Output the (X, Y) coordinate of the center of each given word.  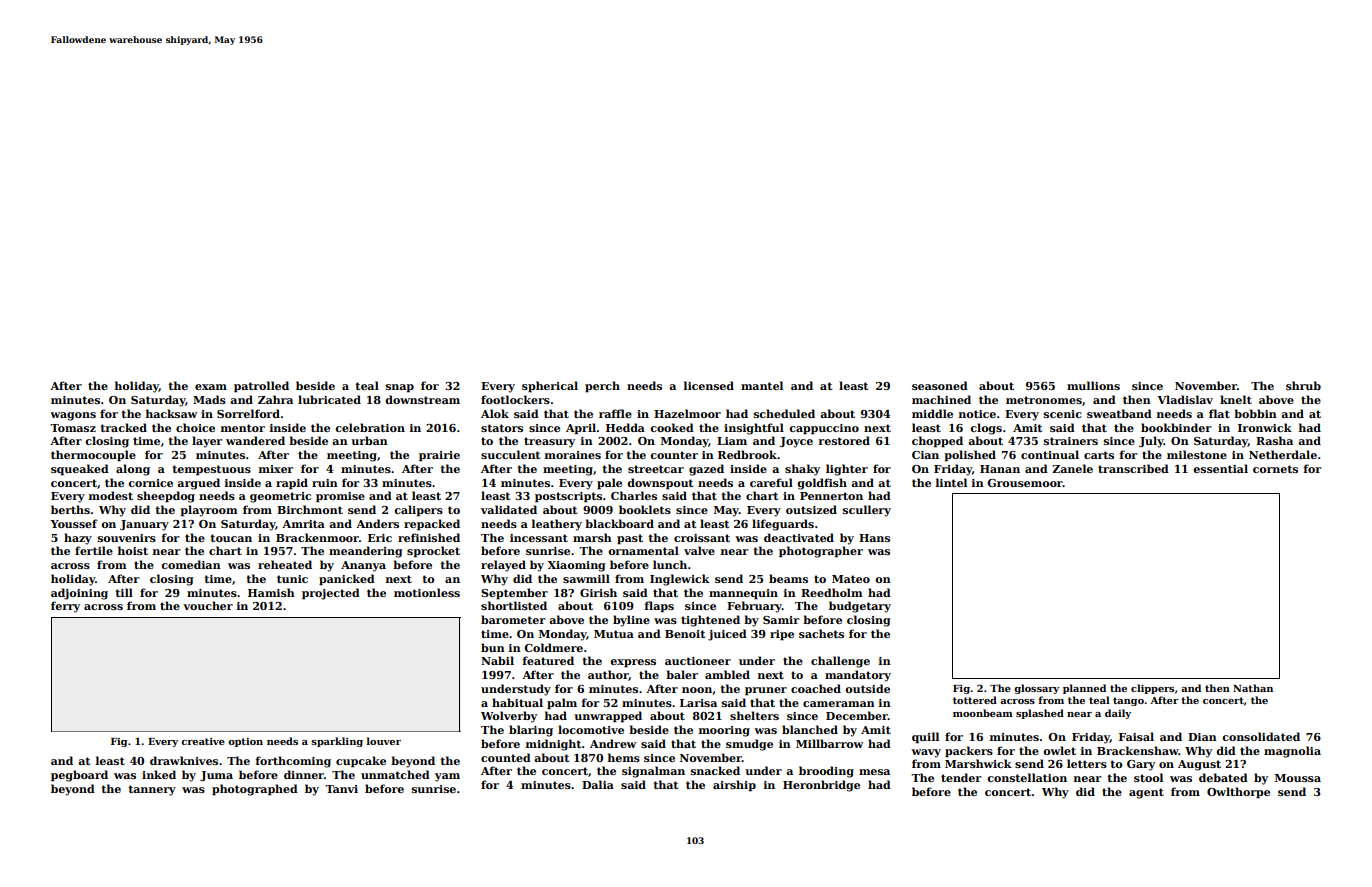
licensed (709, 385)
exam (211, 387)
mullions (1093, 385)
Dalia (598, 784)
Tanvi (341, 789)
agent (1146, 793)
